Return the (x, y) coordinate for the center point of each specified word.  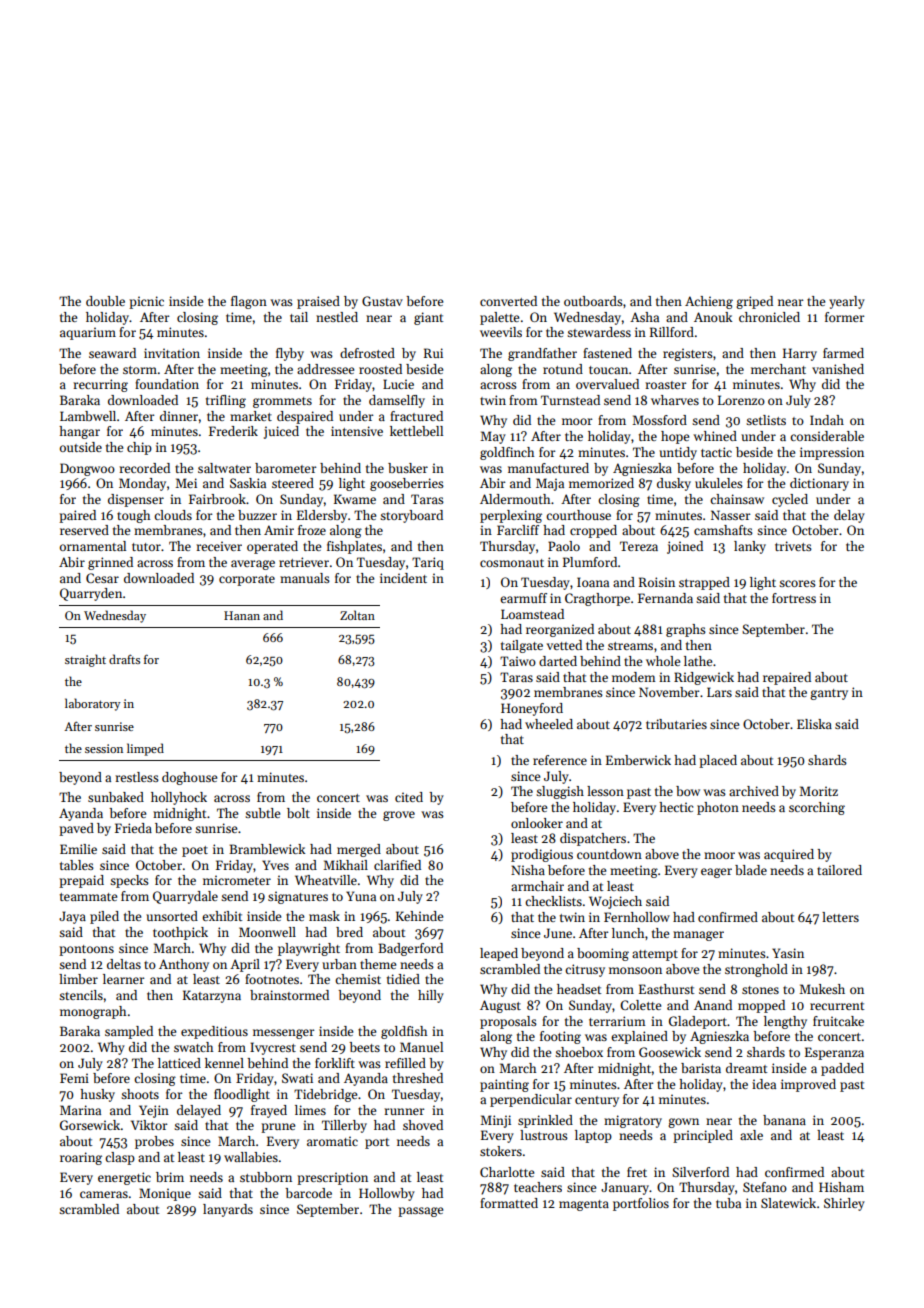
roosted (380, 369)
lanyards (228, 1210)
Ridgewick (704, 678)
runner (404, 1111)
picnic (146, 302)
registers (688, 354)
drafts (124, 659)
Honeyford (532, 709)
